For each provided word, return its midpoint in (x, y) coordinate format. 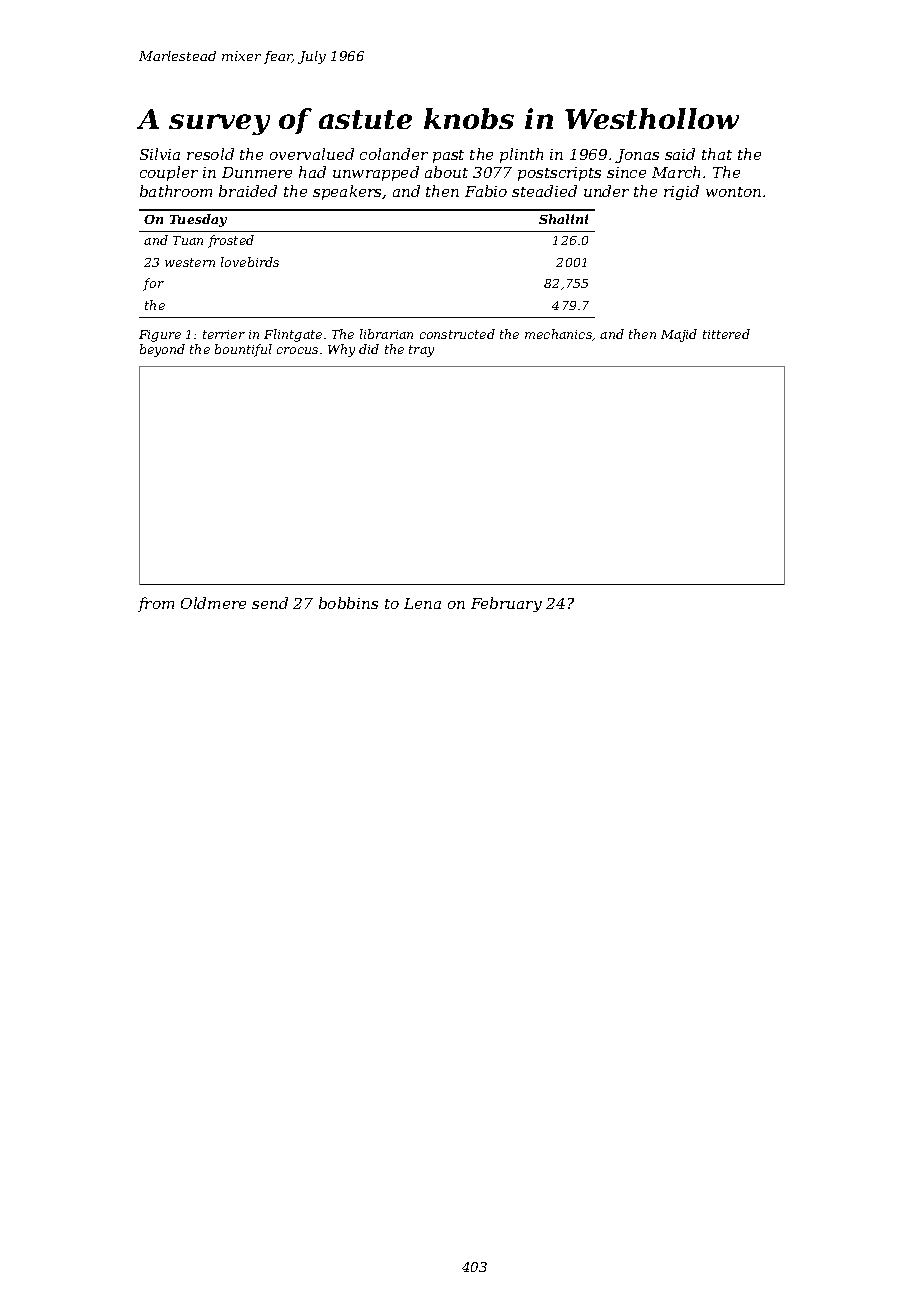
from (156, 604)
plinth (521, 155)
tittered (726, 334)
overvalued (312, 154)
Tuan (188, 240)
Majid (679, 335)
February (506, 604)
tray (421, 351)
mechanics (559, 335)
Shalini (563, 219)
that (717, 154)
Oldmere (213, 603)
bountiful (243, 350)
